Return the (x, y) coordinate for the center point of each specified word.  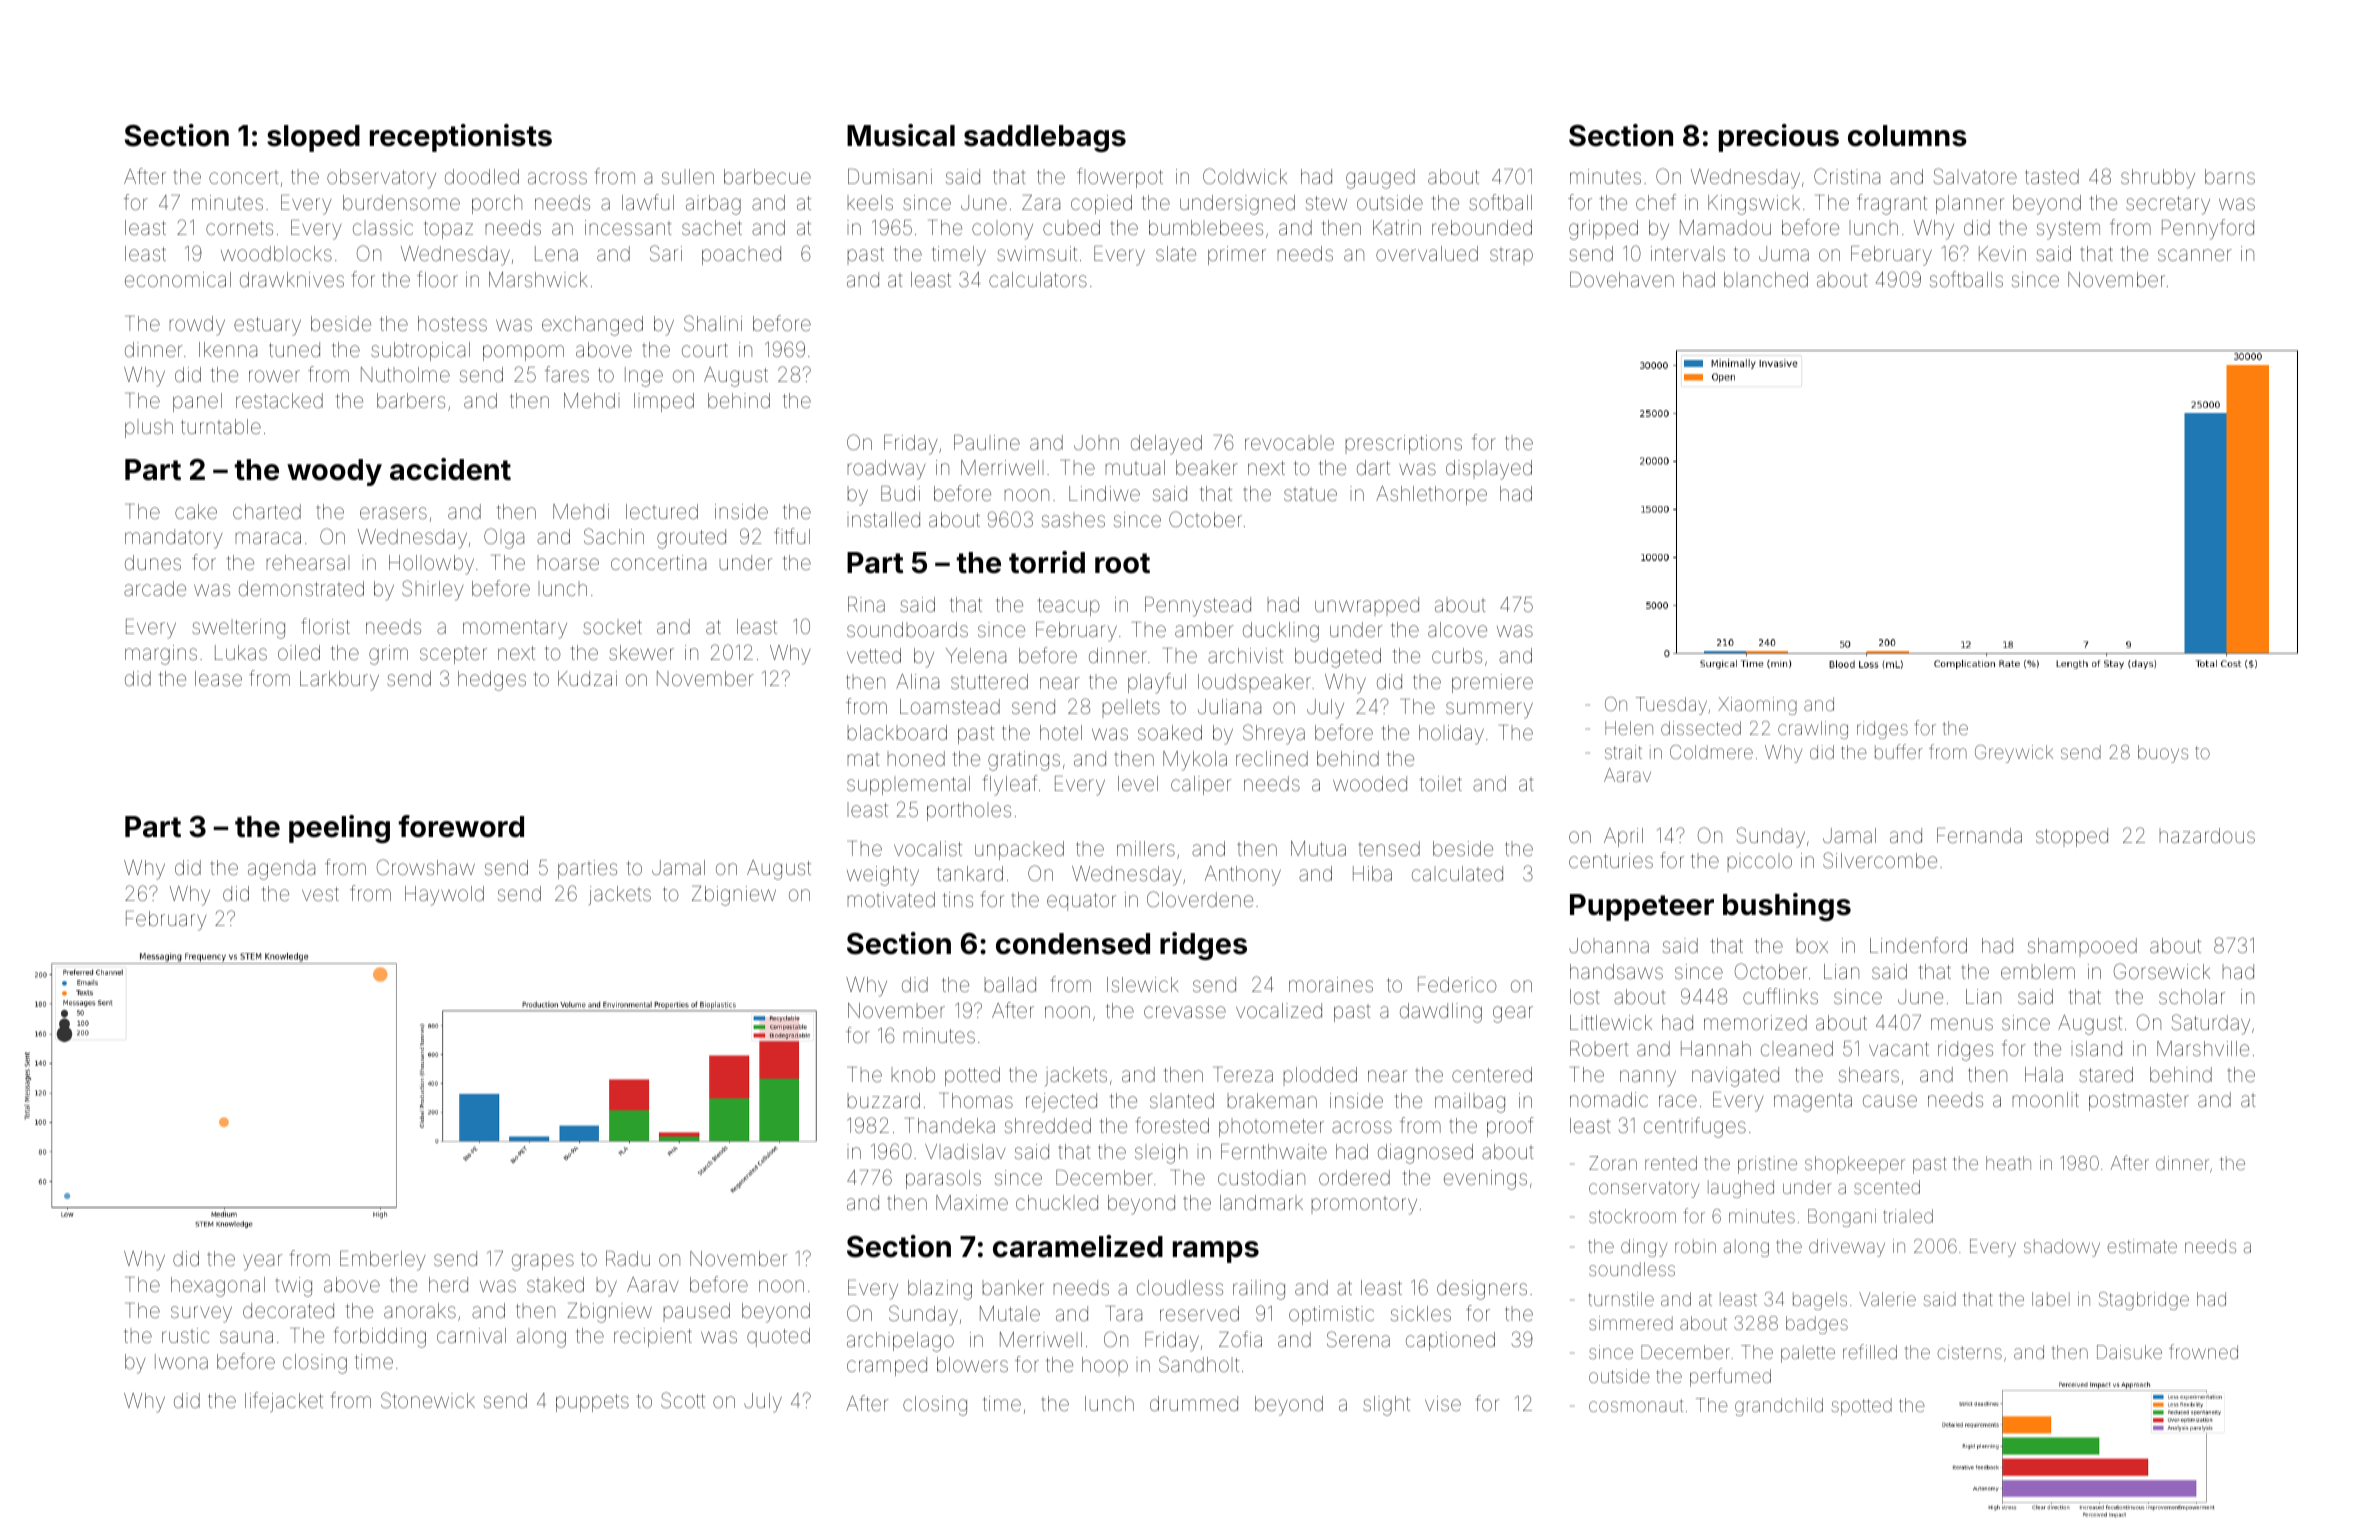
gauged (1380, 179)
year (262, 1262)
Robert (1599, 1048)
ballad (1010, 984)
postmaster (2139, 1102)
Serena (1358, 1339)
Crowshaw (426, 867)
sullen (688, 176)
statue (1310, 495)
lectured (662, 511)
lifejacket (284, 1402)
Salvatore (1975, 176)
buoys (2163, 754)
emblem (2038, 971)
